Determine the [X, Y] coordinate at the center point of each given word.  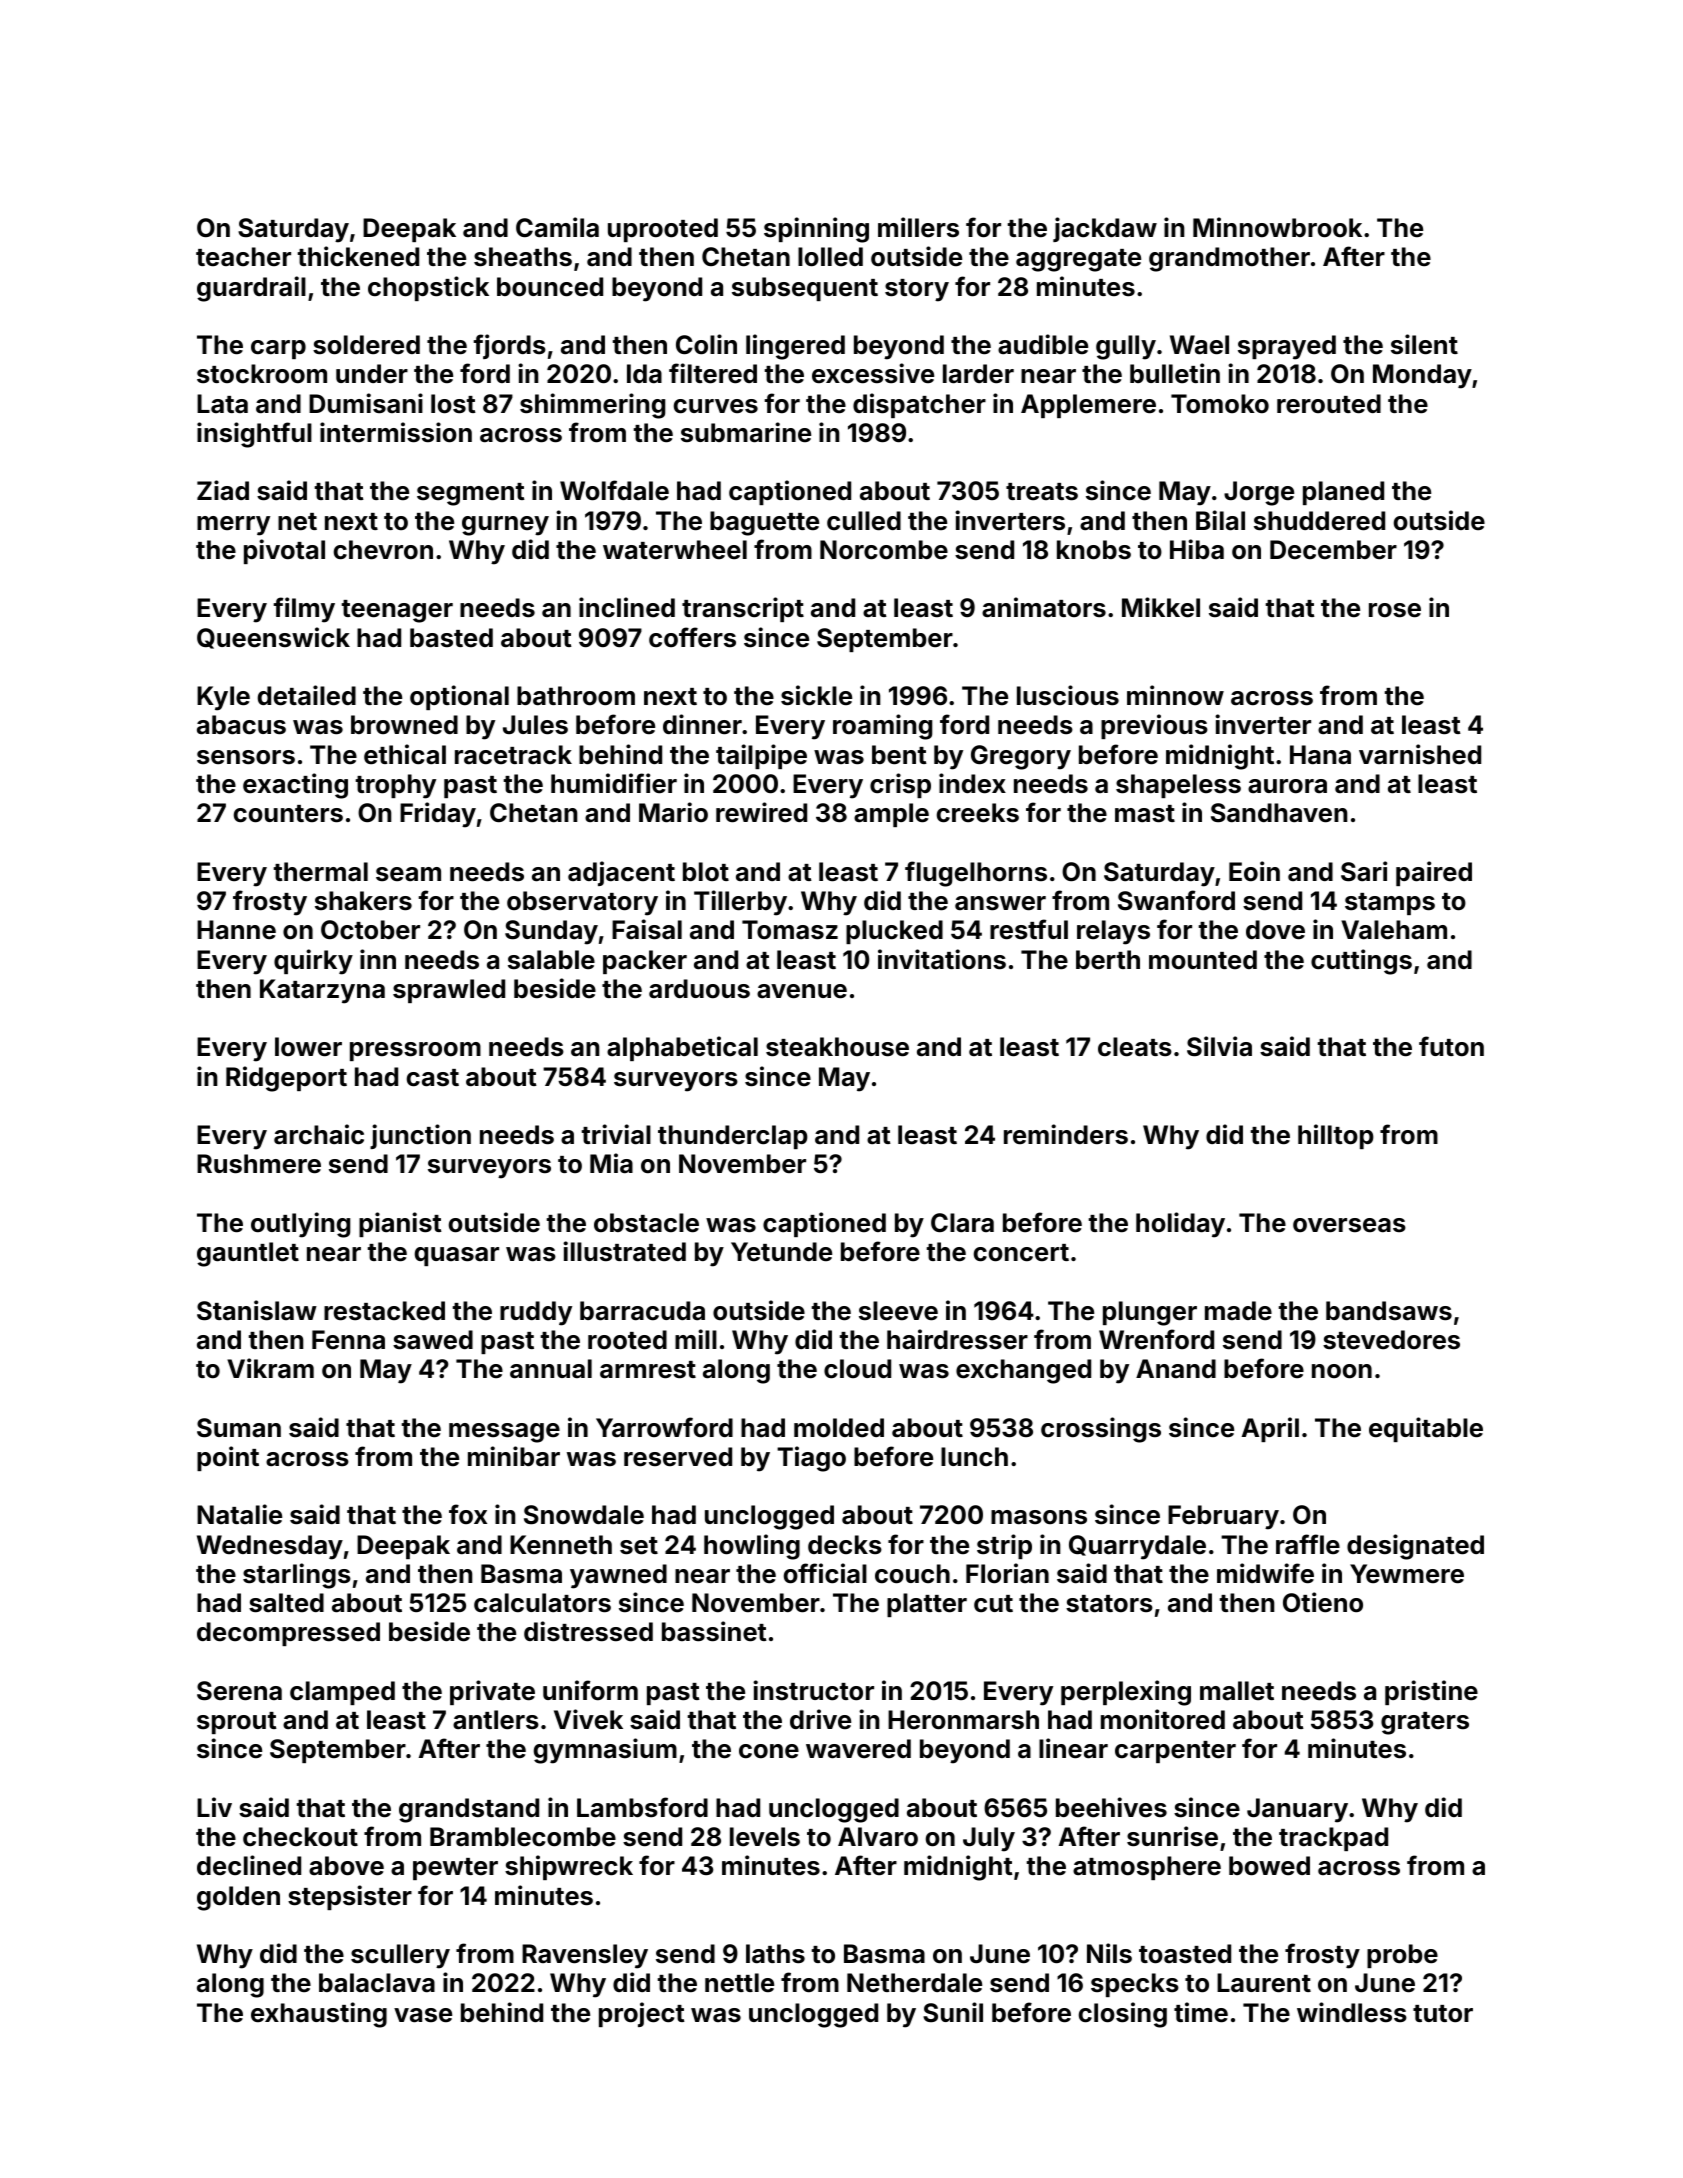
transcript [743, 609]
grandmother [1229, 259]
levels [765, 1837]
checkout [300, 1837]
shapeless [1178, 786]
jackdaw [1105, 229]
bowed [1269, 1866]
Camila [557, 227]
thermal [320, 872]
